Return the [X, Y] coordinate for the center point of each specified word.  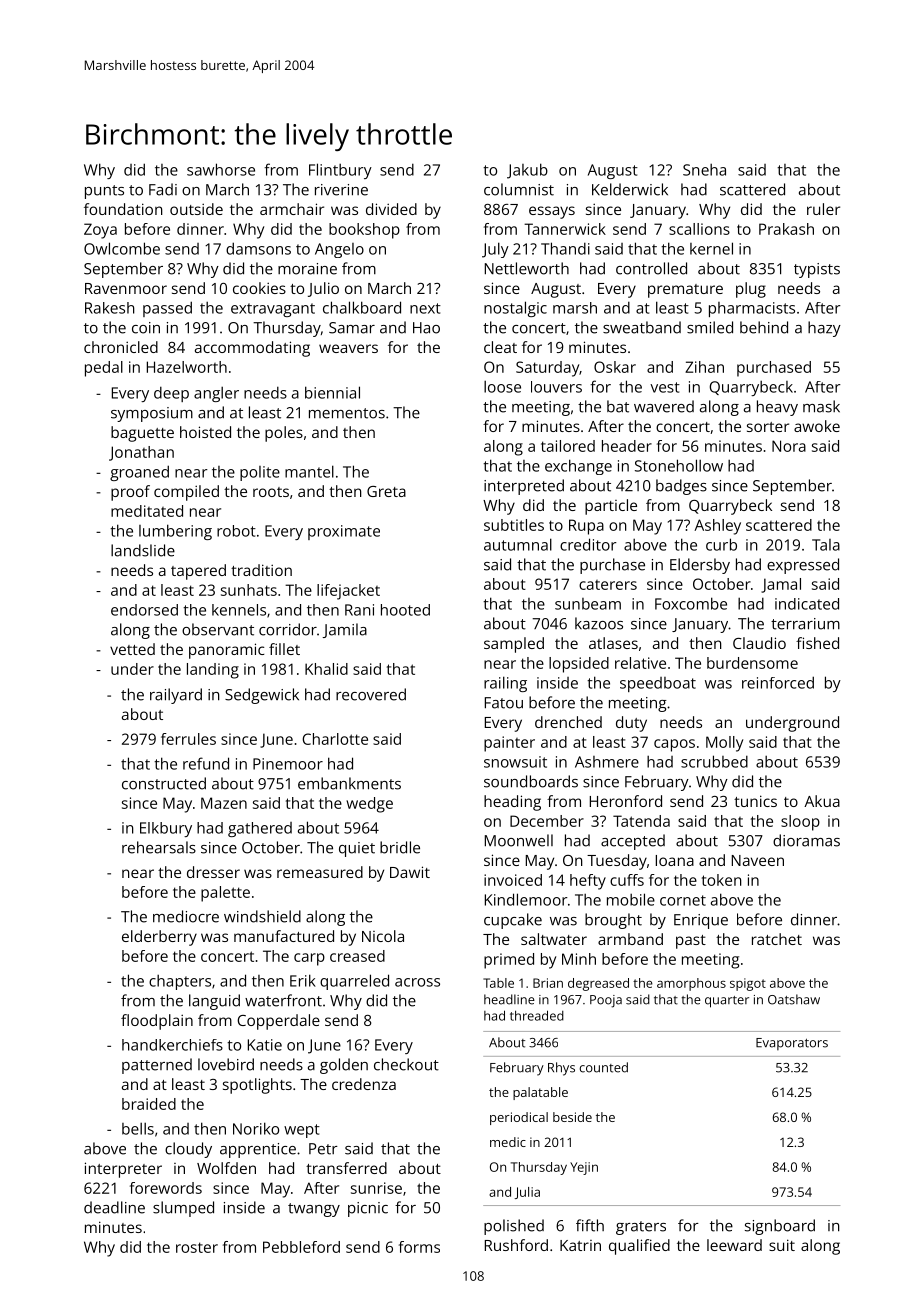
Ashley [717, 527]
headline [509, 999]
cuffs [627, 880]
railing [505, 684]
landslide [143, 550]
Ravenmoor [126, 288]
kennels [239, 610]
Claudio [759, 643]
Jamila [345, 630]
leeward [734, 1245]
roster [197, 1247]
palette [225, 894]
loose [502, 386]
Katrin [580, 1245]
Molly [724, 744]
